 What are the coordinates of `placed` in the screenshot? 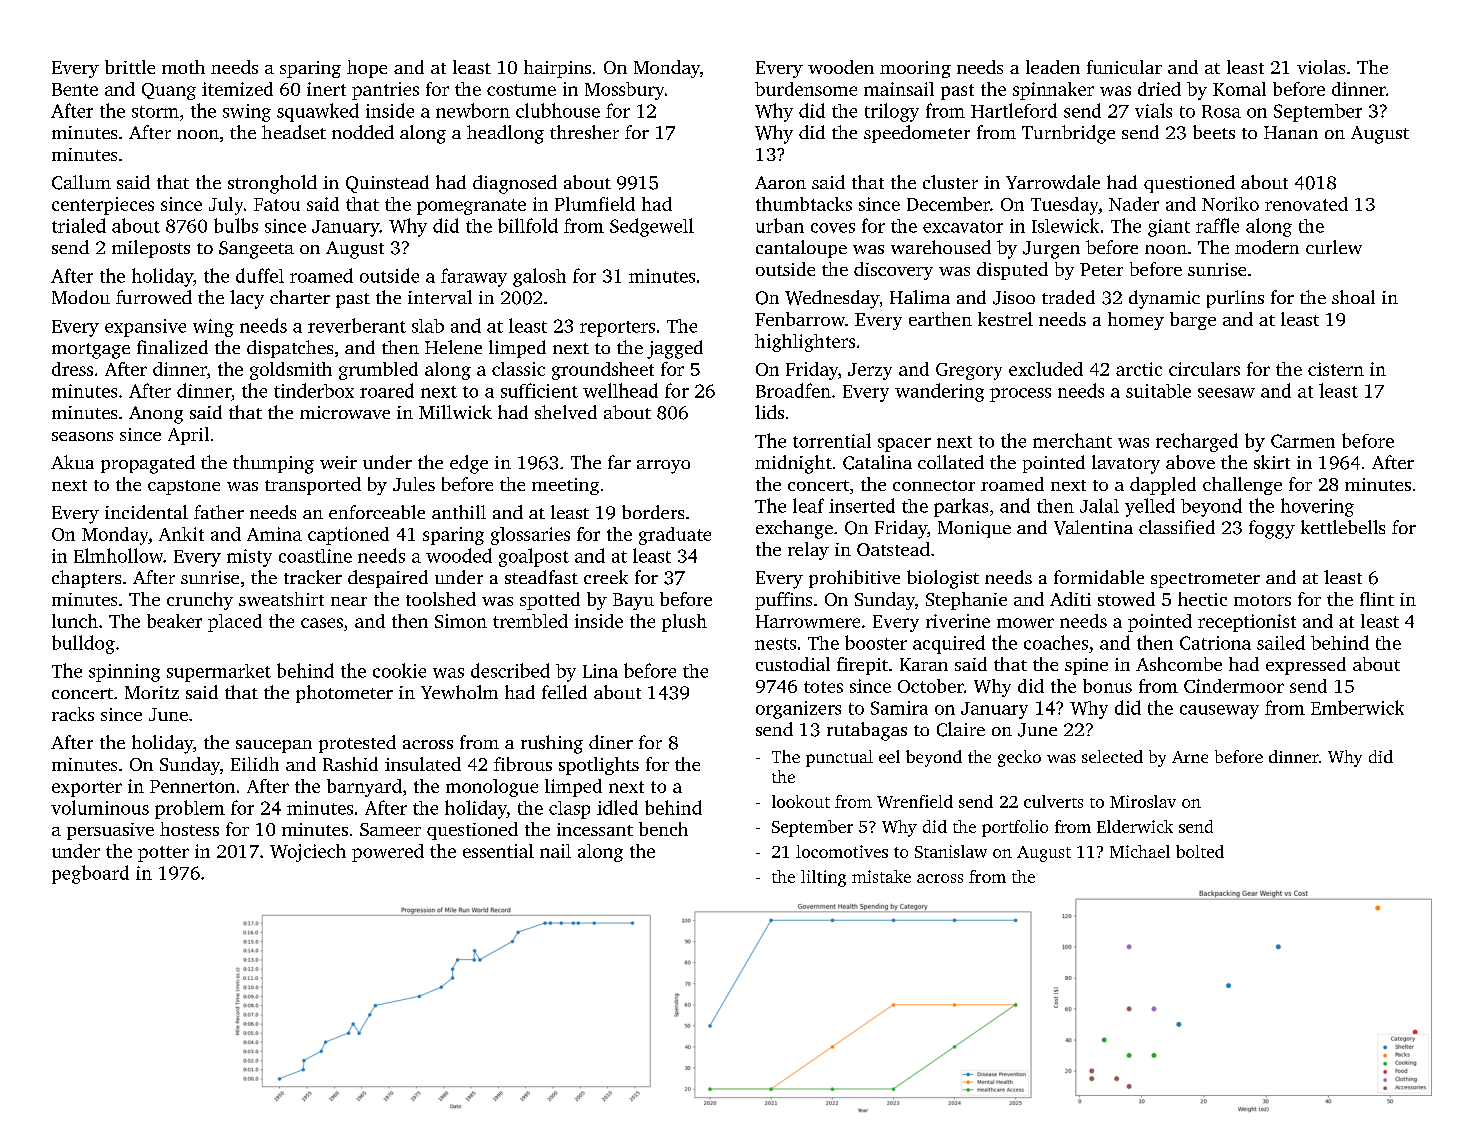 It's located at (235, 623).
